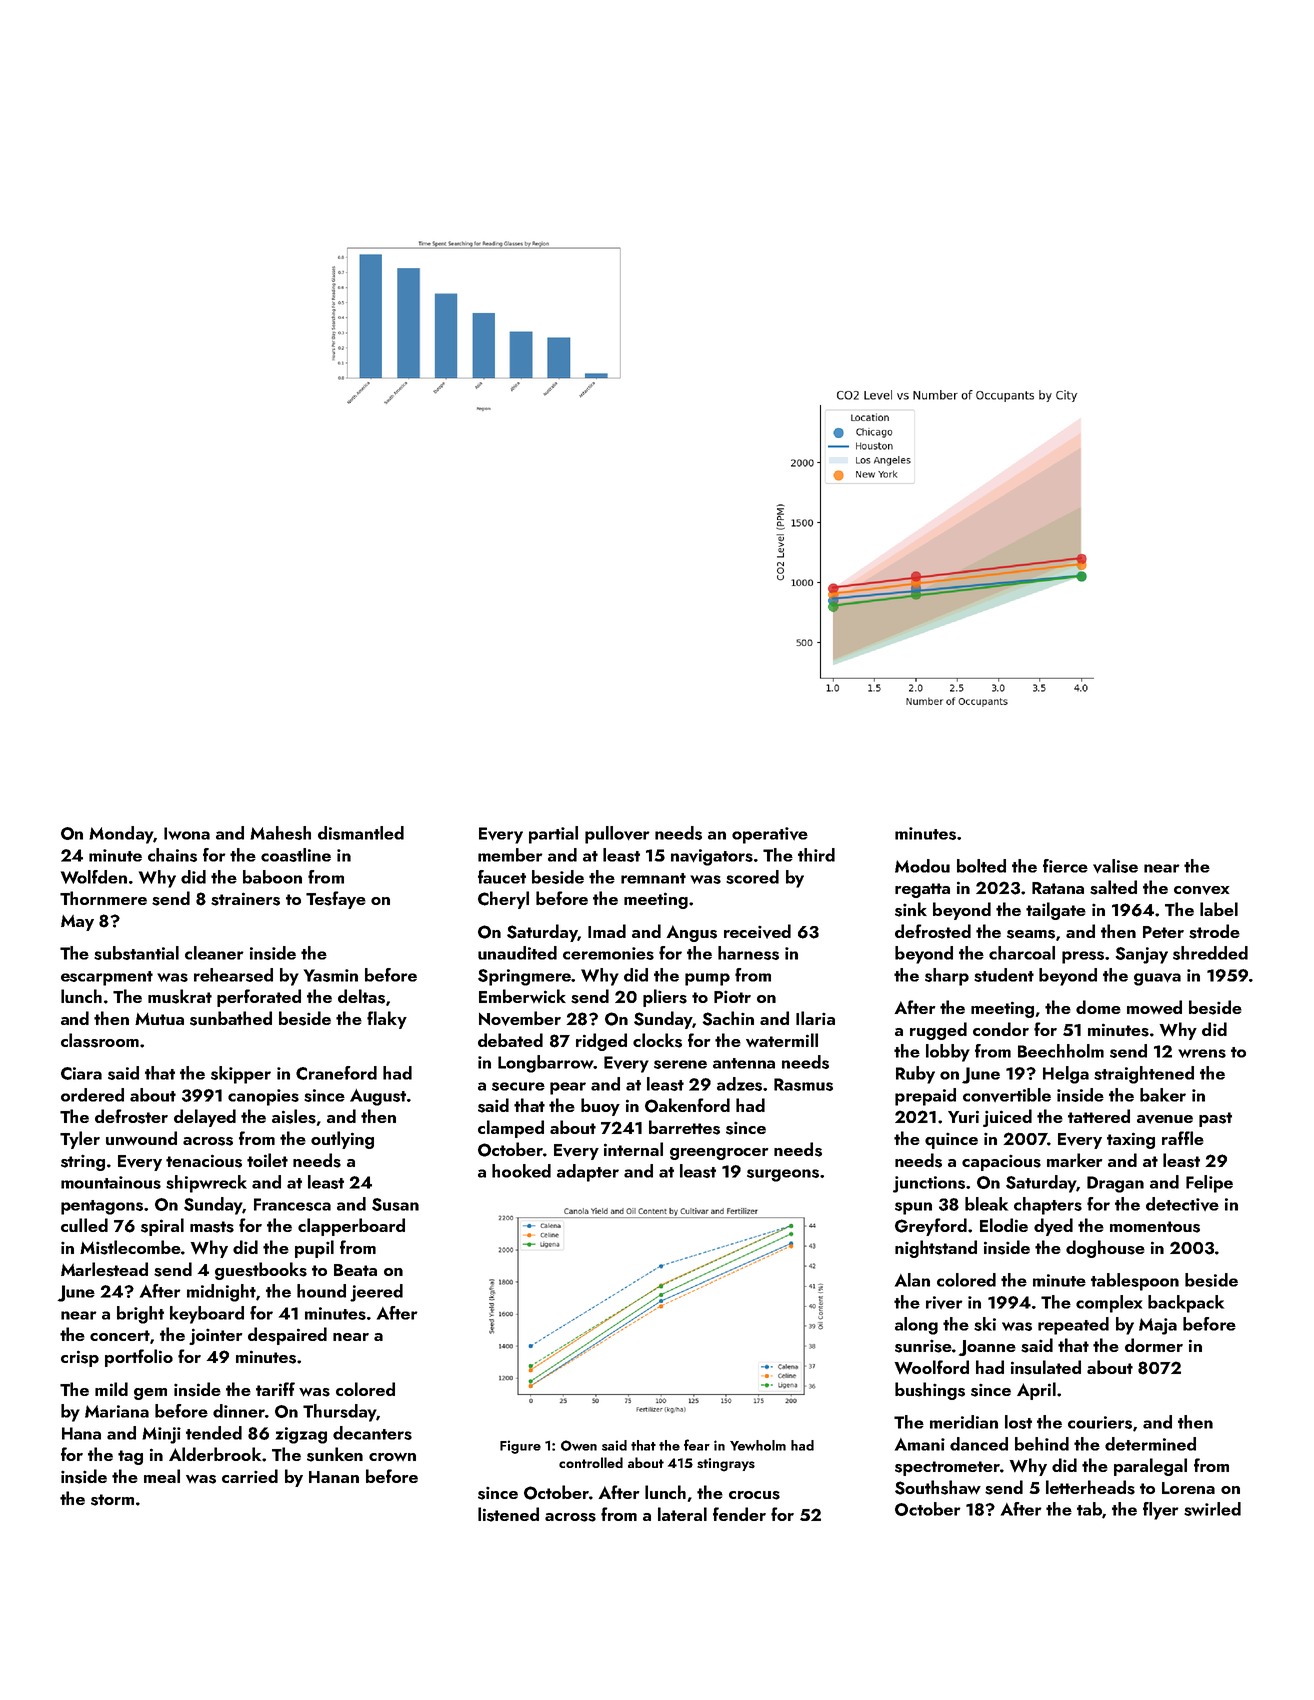 This screenshot has width=1314, height=1700. What do you see at coordinates (948, 1053) in the screenshot?
I see `lobby` at bounding box center [948, 1053].
